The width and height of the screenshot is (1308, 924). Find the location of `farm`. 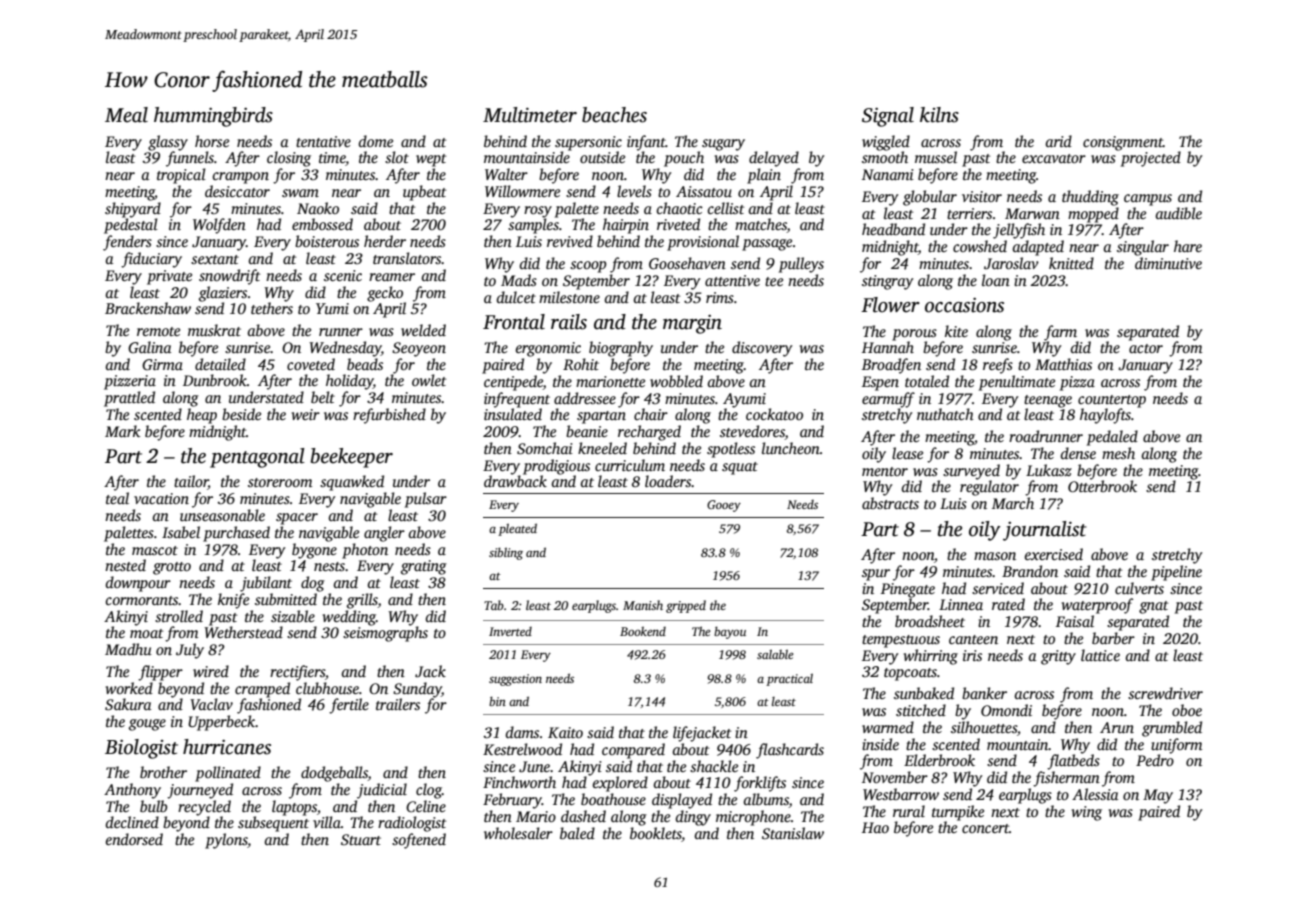

farm is located at coordinates (1060, 333).
